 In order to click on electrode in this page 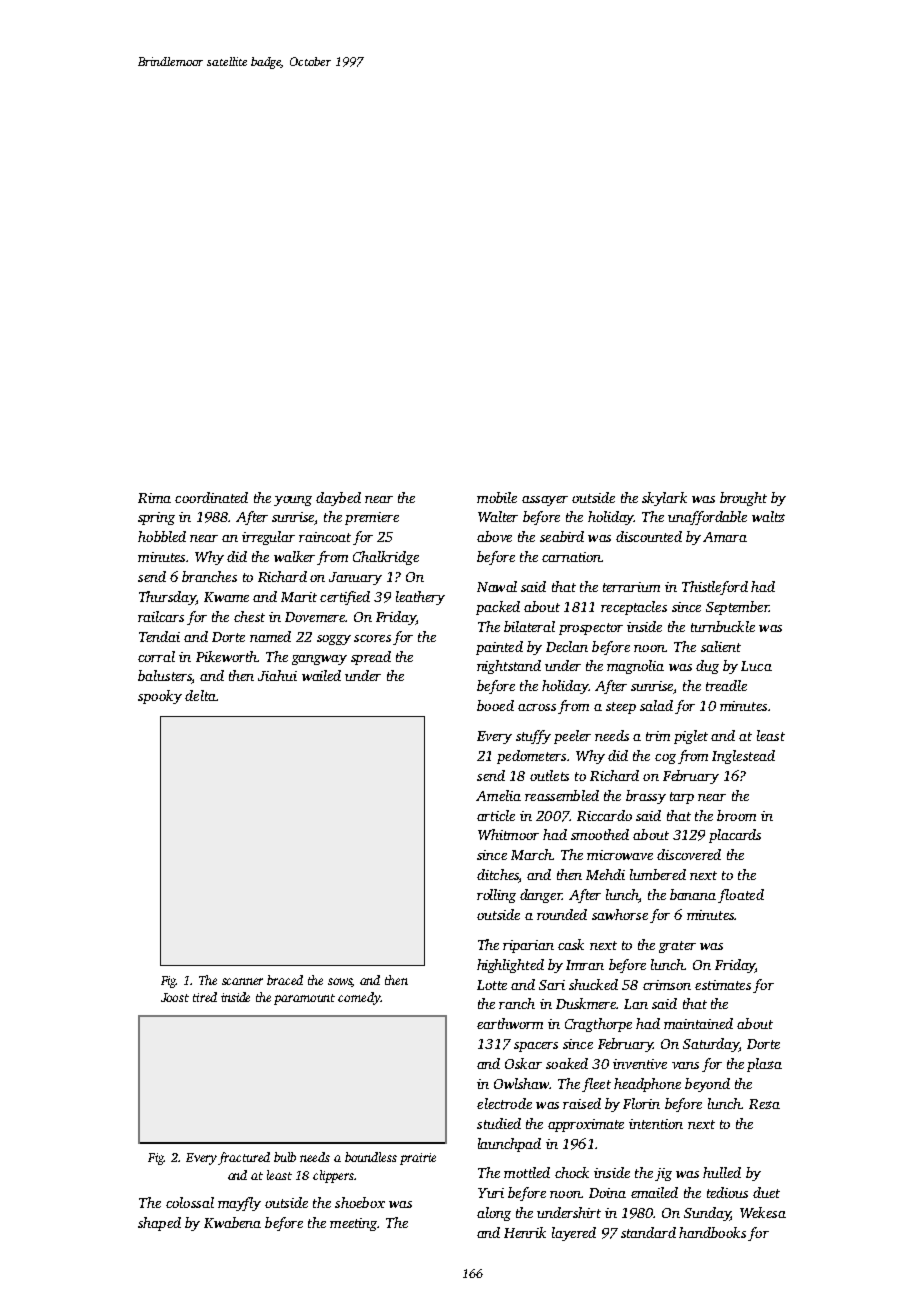, I will do `click(504, 1103)`.
